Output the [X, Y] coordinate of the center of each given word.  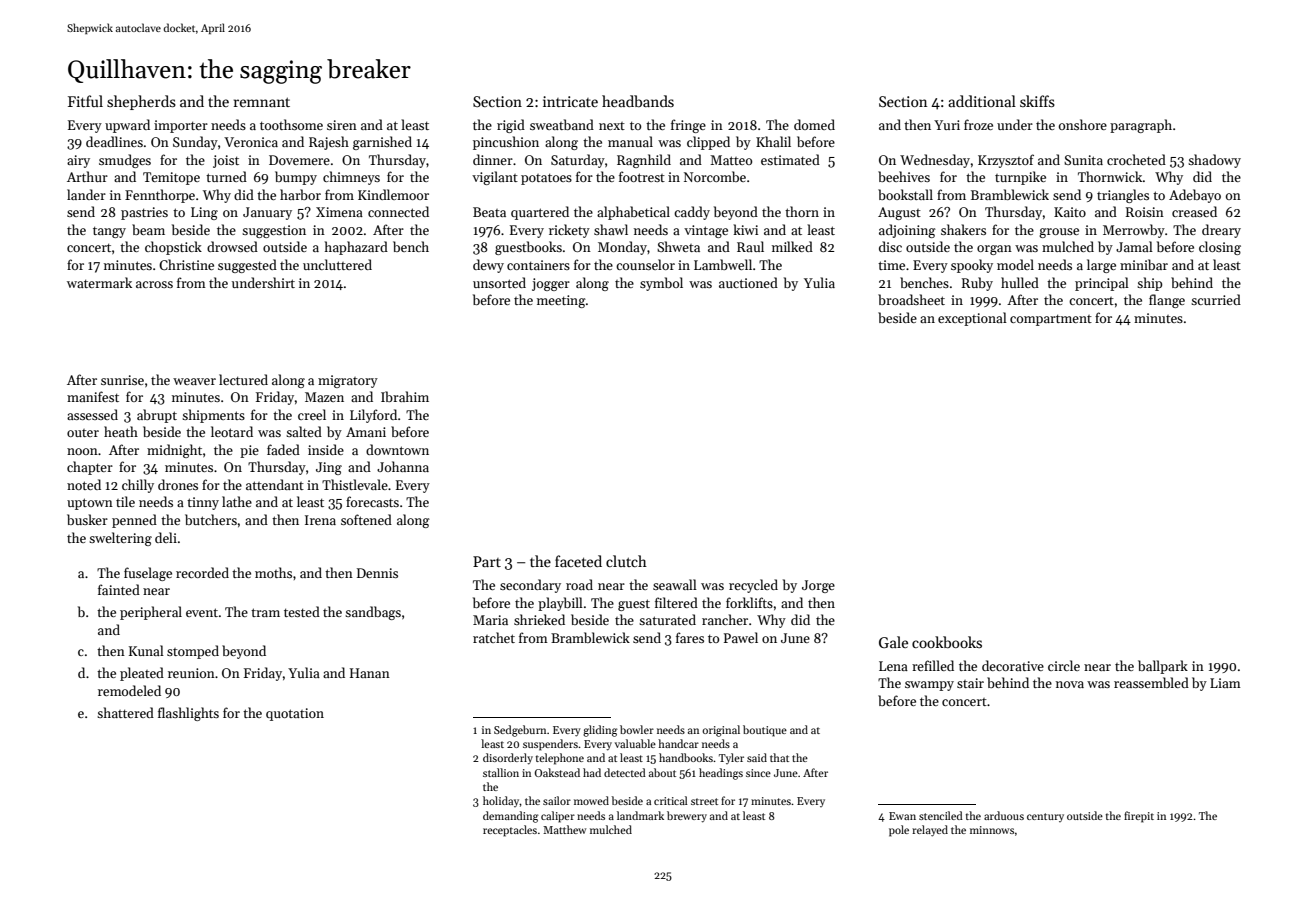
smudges [125, 161]
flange [1167, 301]
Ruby [977, 284]
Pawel [741, 637]
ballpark [1163, 667]
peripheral [151, 613]
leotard [232, 431]
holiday [501, 801]
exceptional [972, 319]
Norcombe [715, 176]
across [154, 284]
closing [1220, 248]
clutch [626, 561]
